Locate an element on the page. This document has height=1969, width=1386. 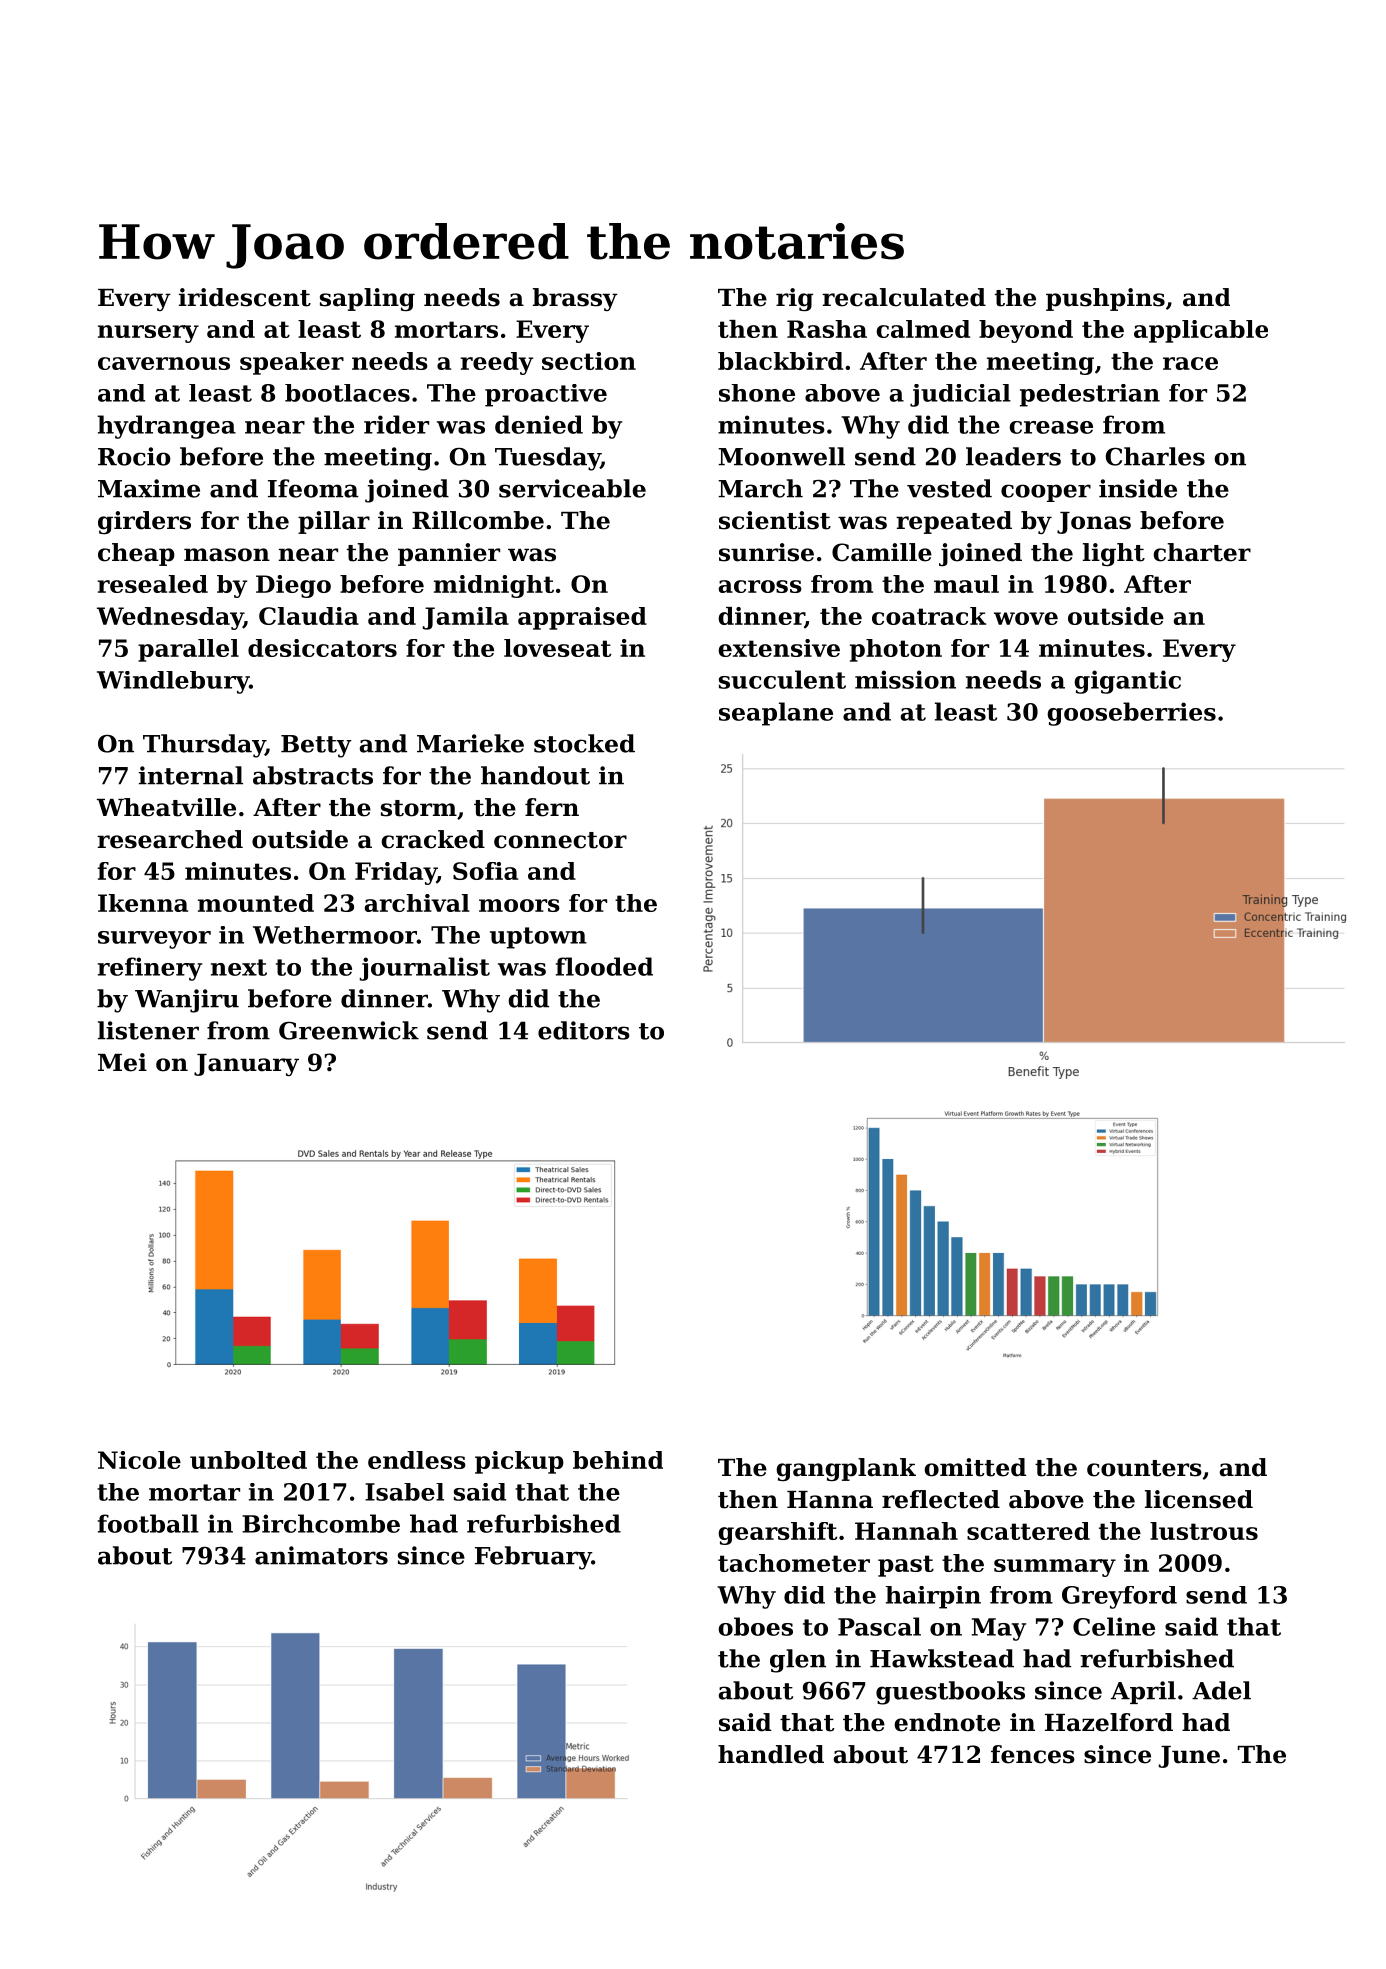
brassy is located at coordinates (575, 299).
